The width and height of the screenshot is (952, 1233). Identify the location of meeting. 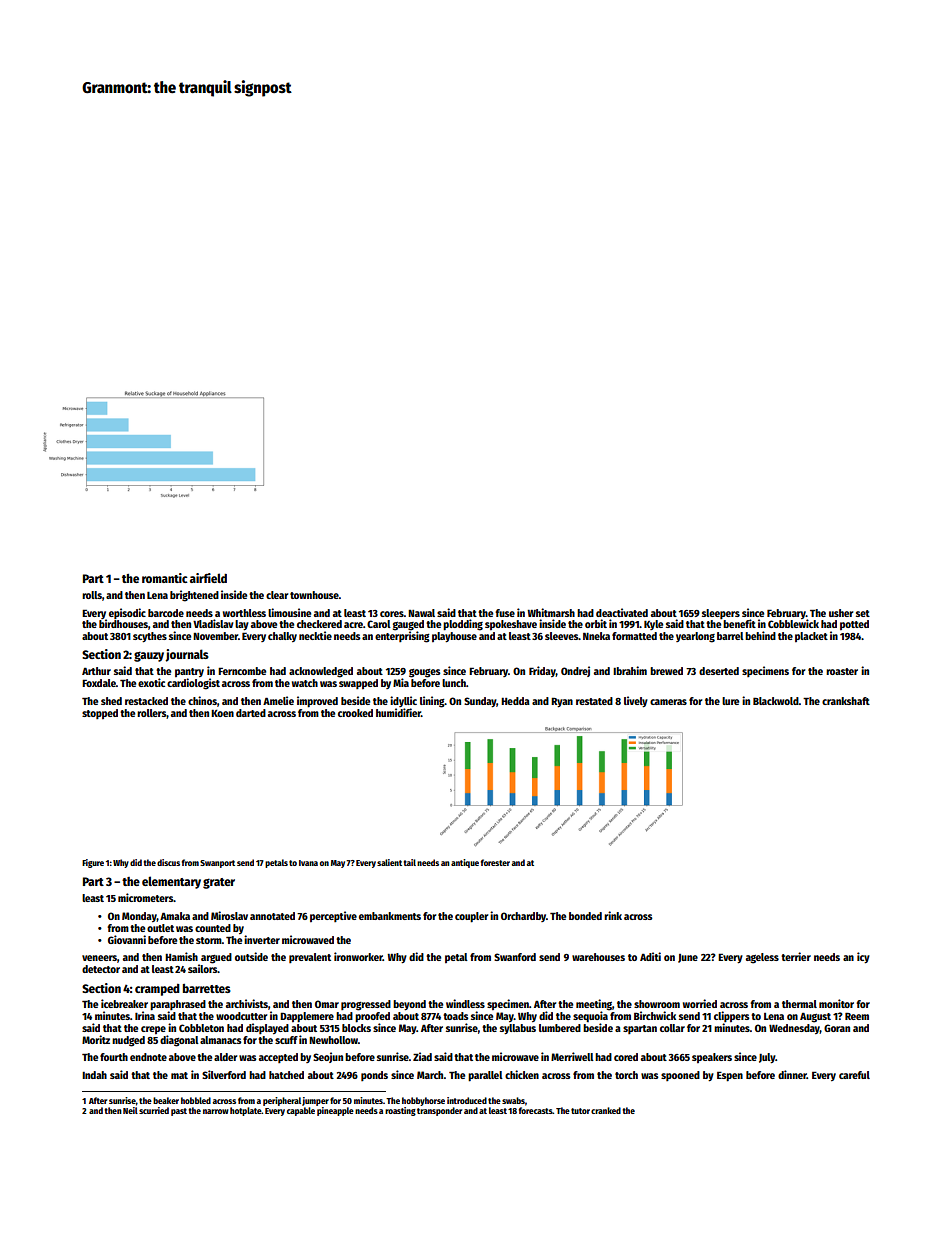
(594, 1005).
